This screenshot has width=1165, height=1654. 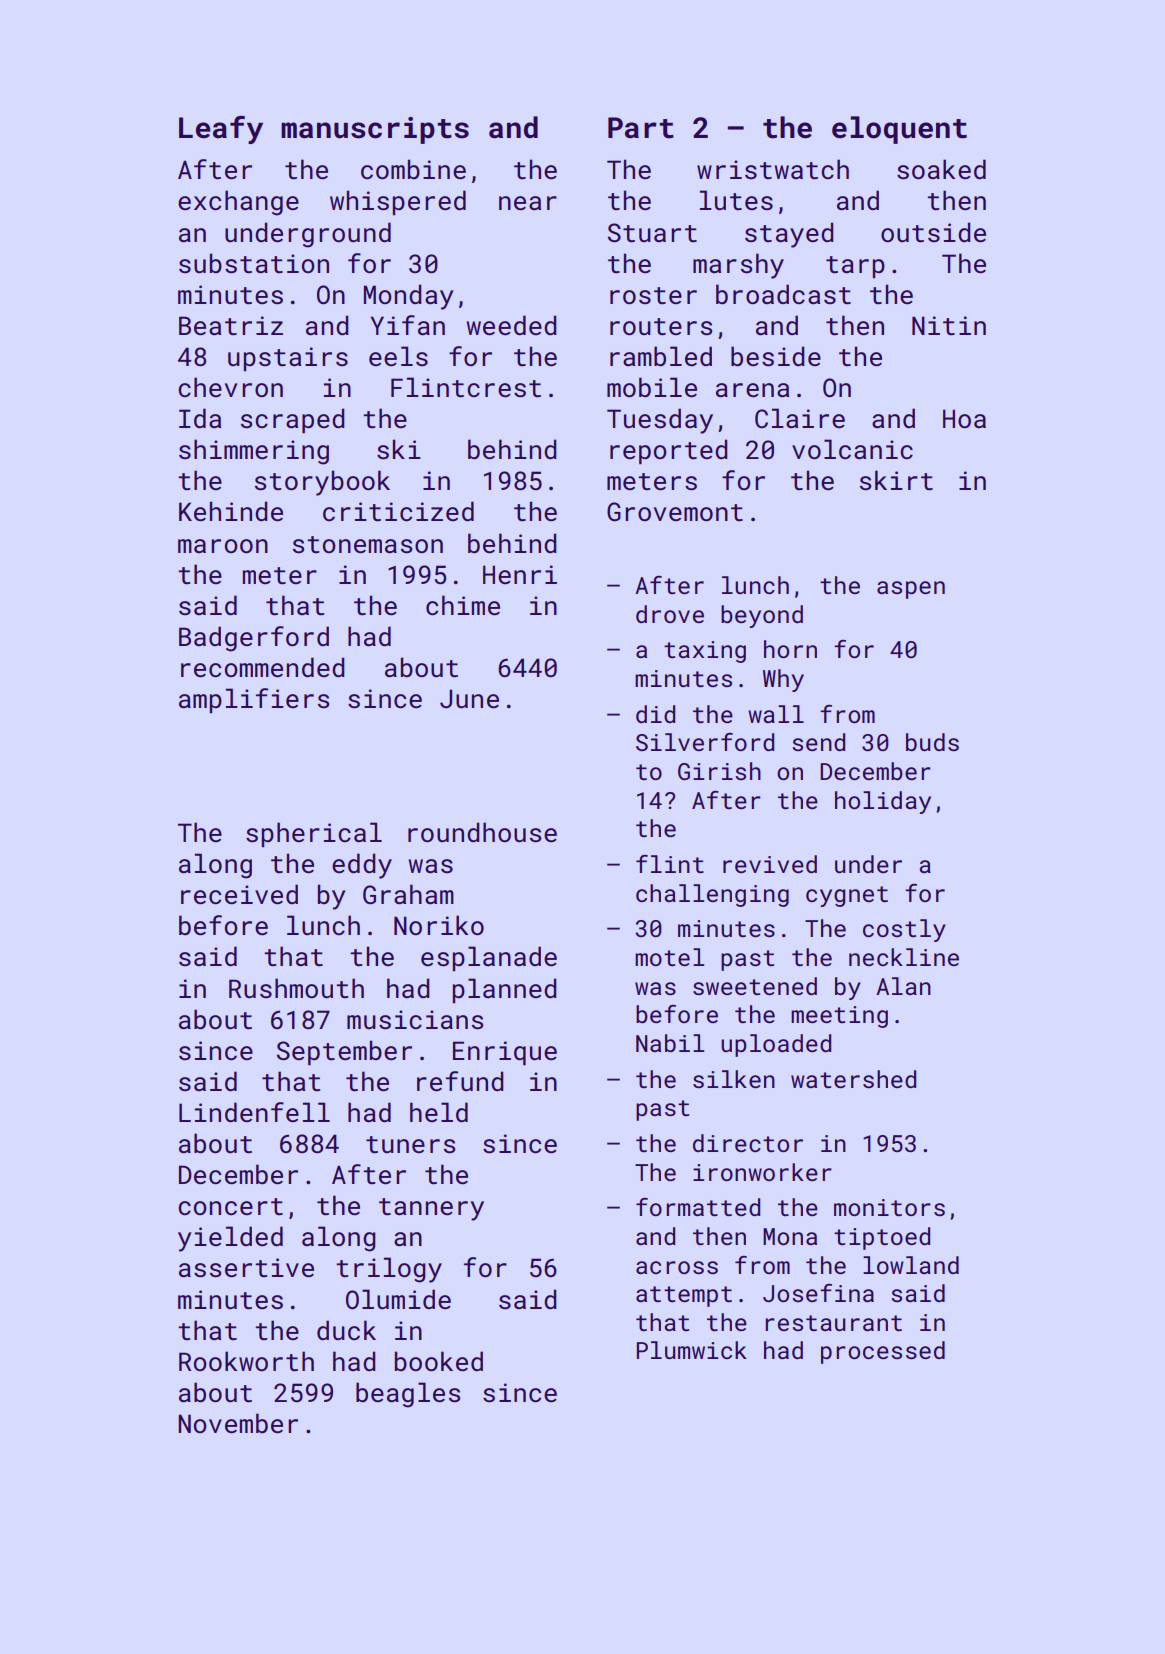 What do you see at coordinates (375, 130) in the screenshot?
I see `manuscripts` at bounding box center [375, 130].
